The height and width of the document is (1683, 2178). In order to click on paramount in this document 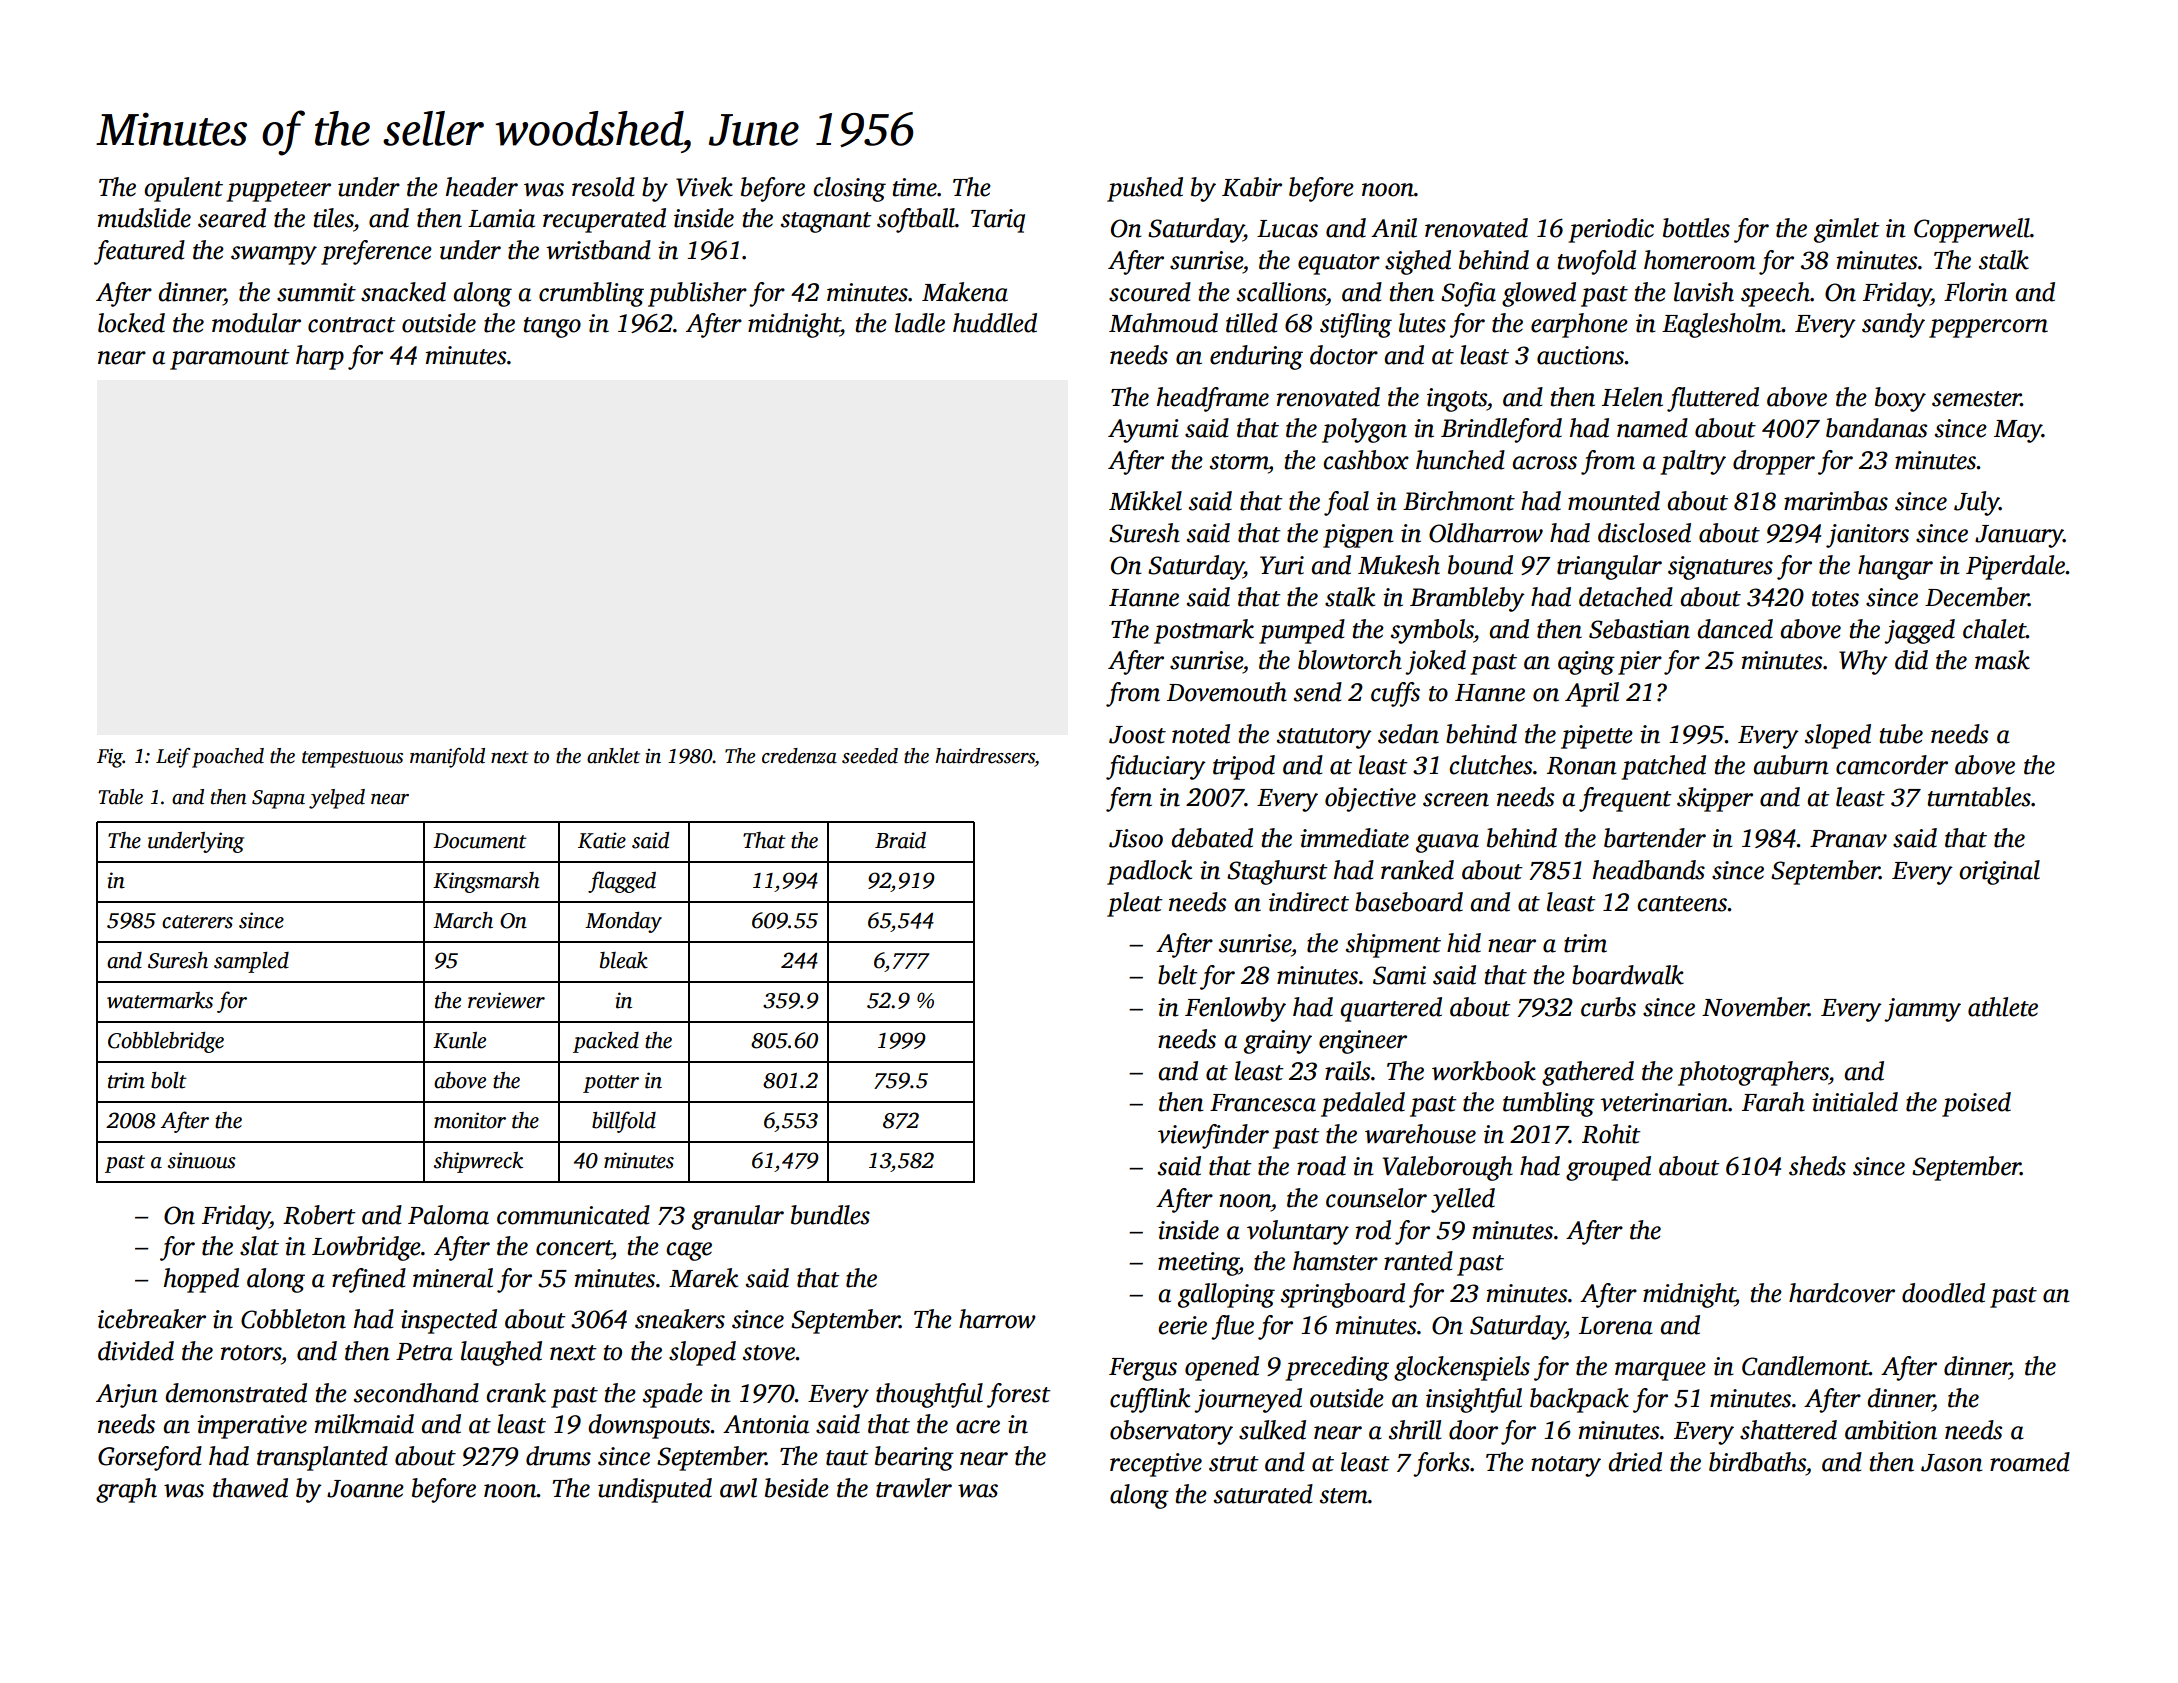, I will do `click(230, 359)`.
